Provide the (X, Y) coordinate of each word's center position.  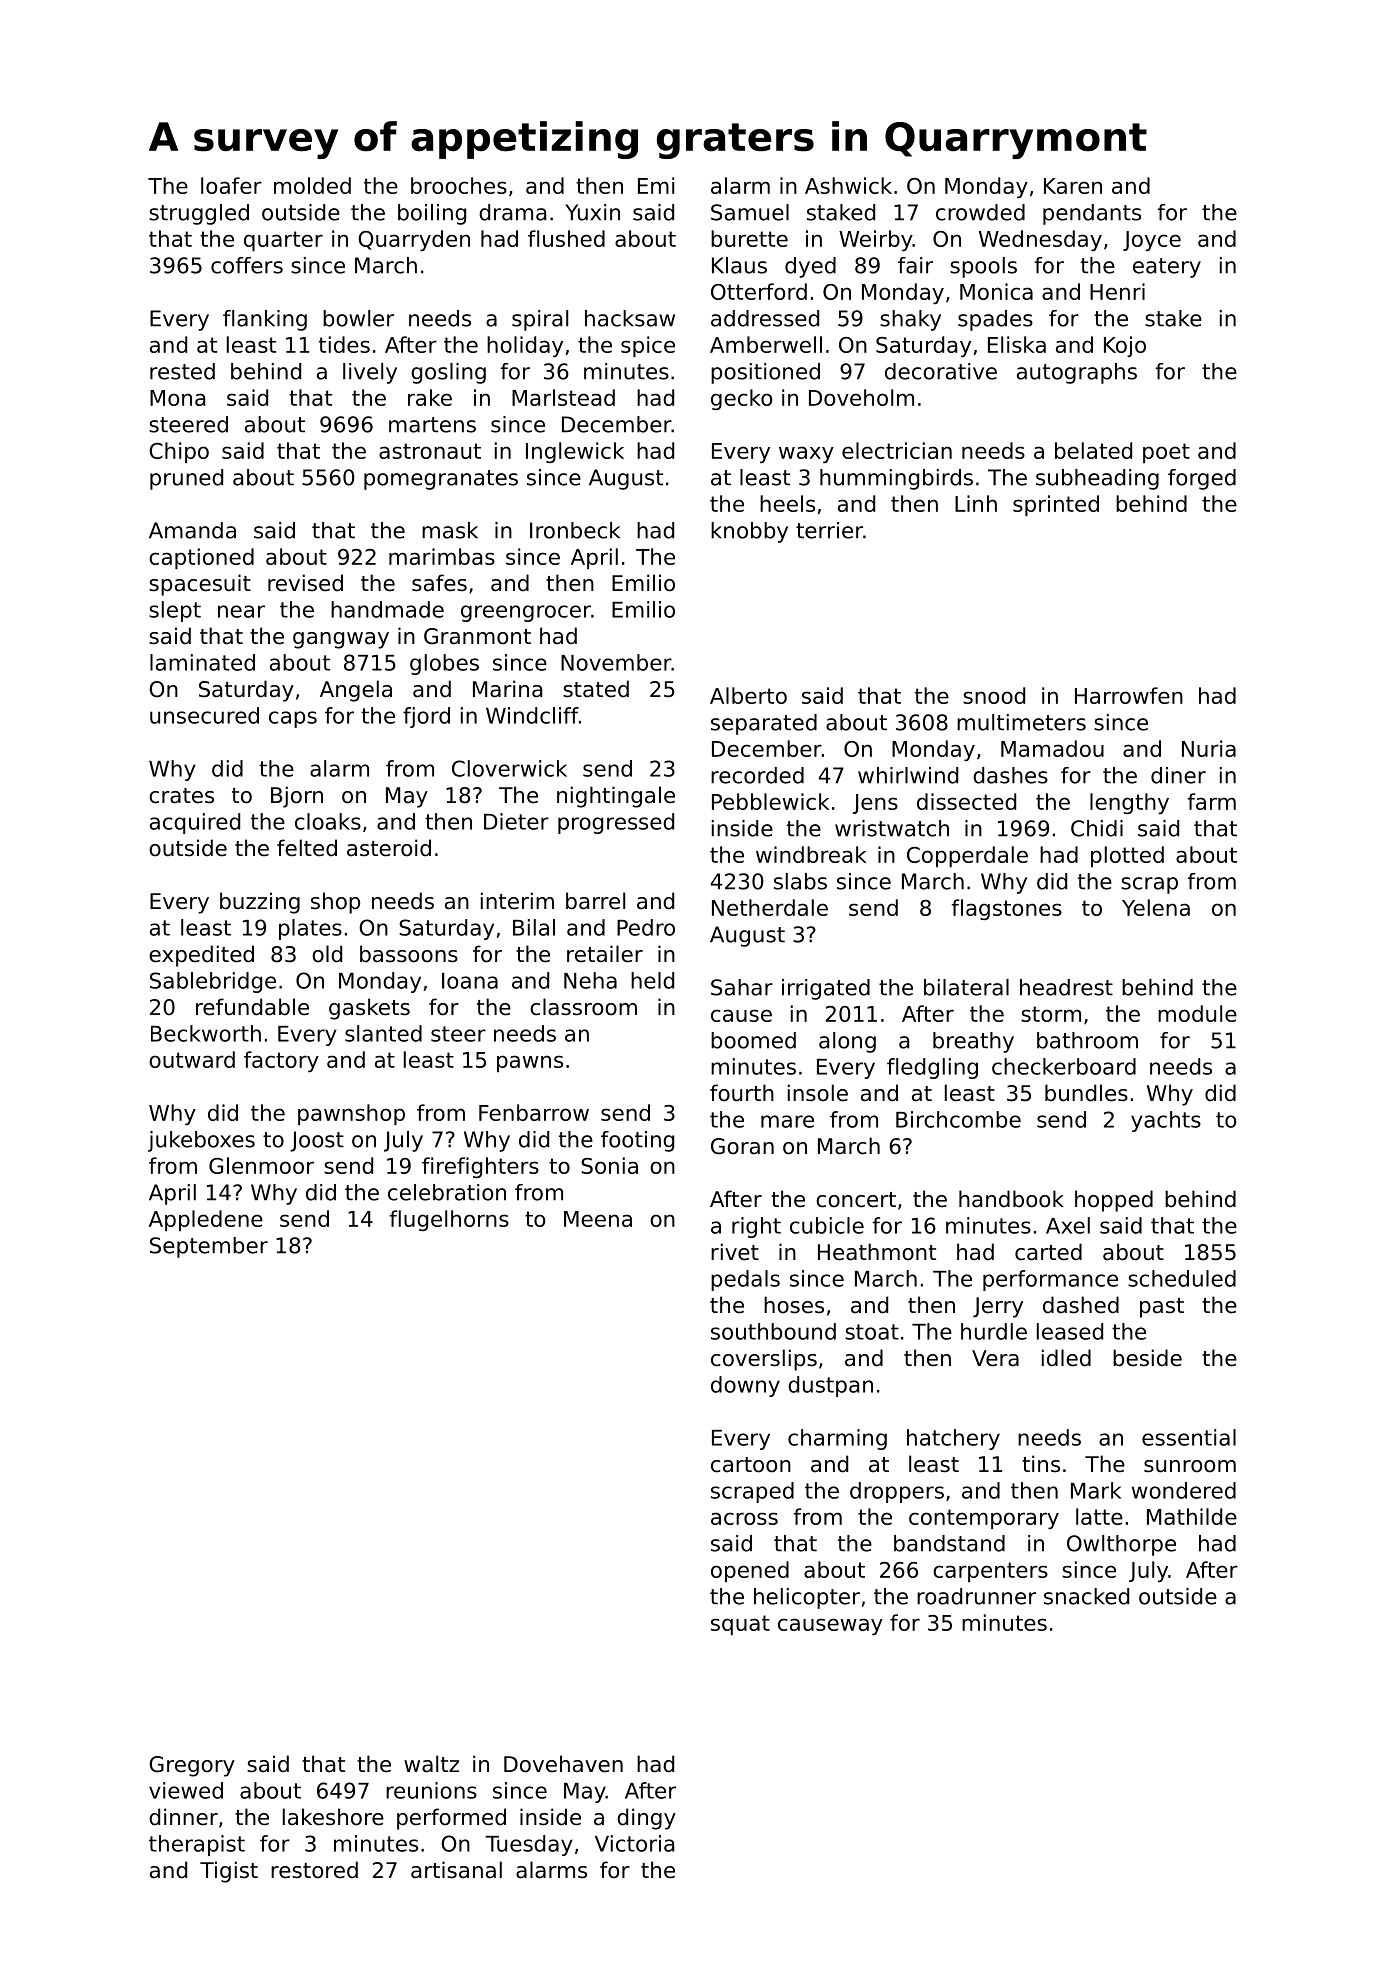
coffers (247, 265)
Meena (598, 1219)
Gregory (192, 1766)
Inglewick (575, 452)
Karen (1073, 186)
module (1197, 1013)
